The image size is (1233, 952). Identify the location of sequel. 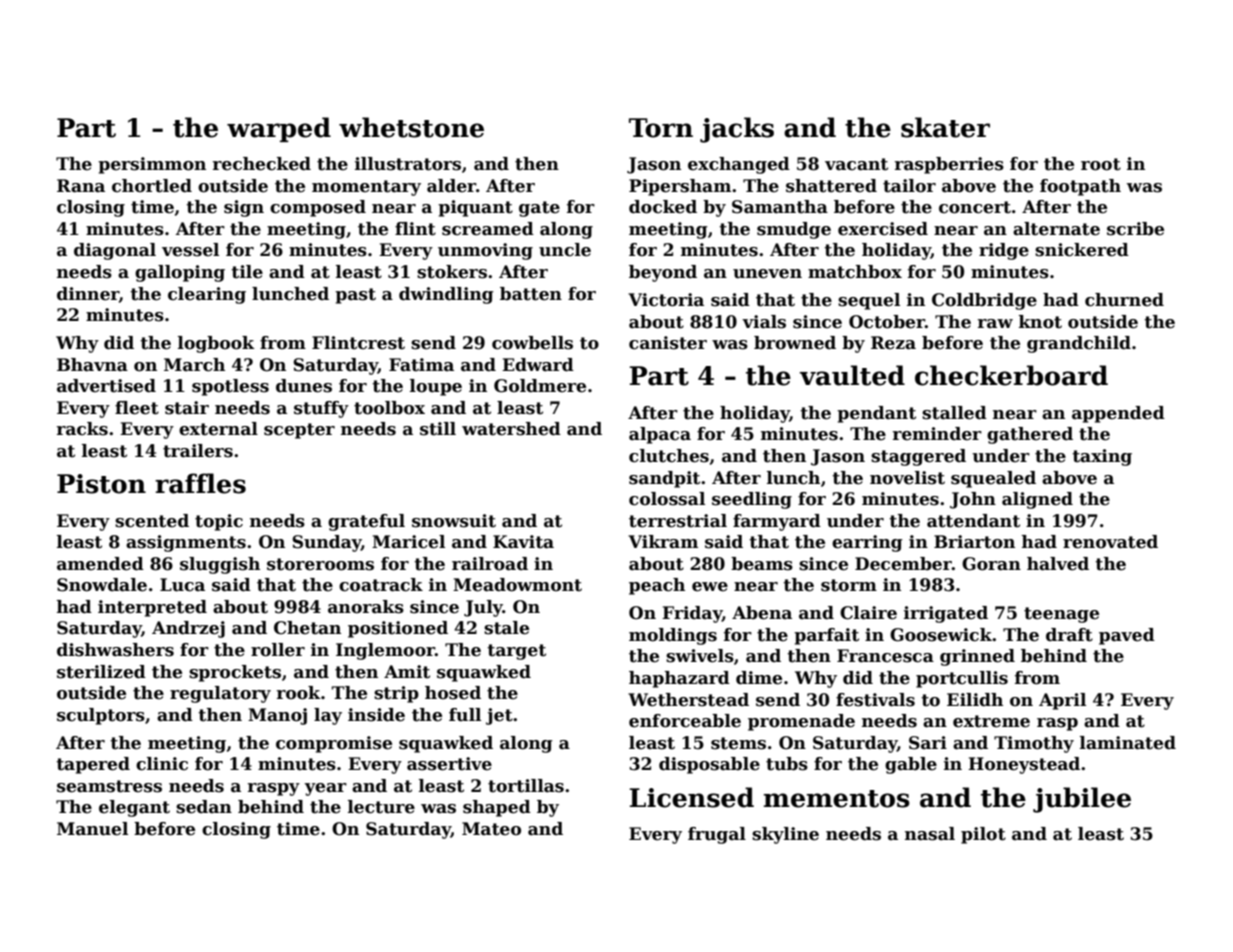
(869, 301).
